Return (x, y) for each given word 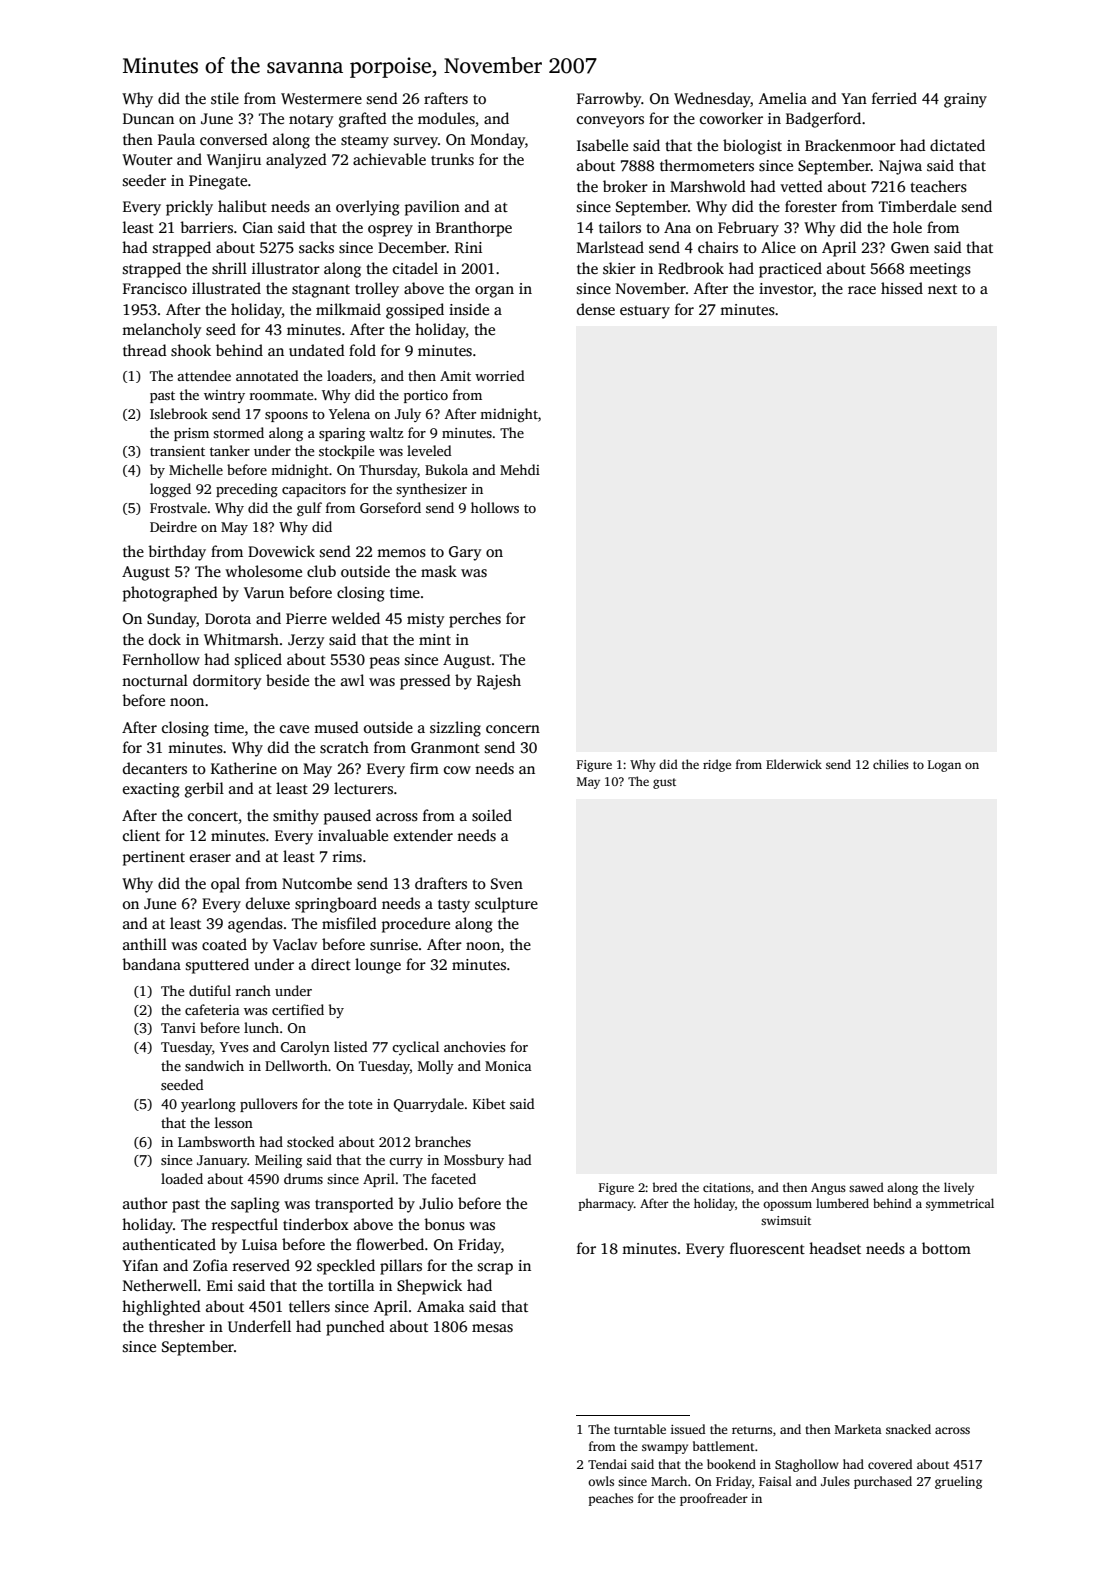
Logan (944, 766)
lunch (261, 1027)
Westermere (321, 98)
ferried (894, 98)
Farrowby (609, 100)
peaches (611, 1499)
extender (423, 835)
